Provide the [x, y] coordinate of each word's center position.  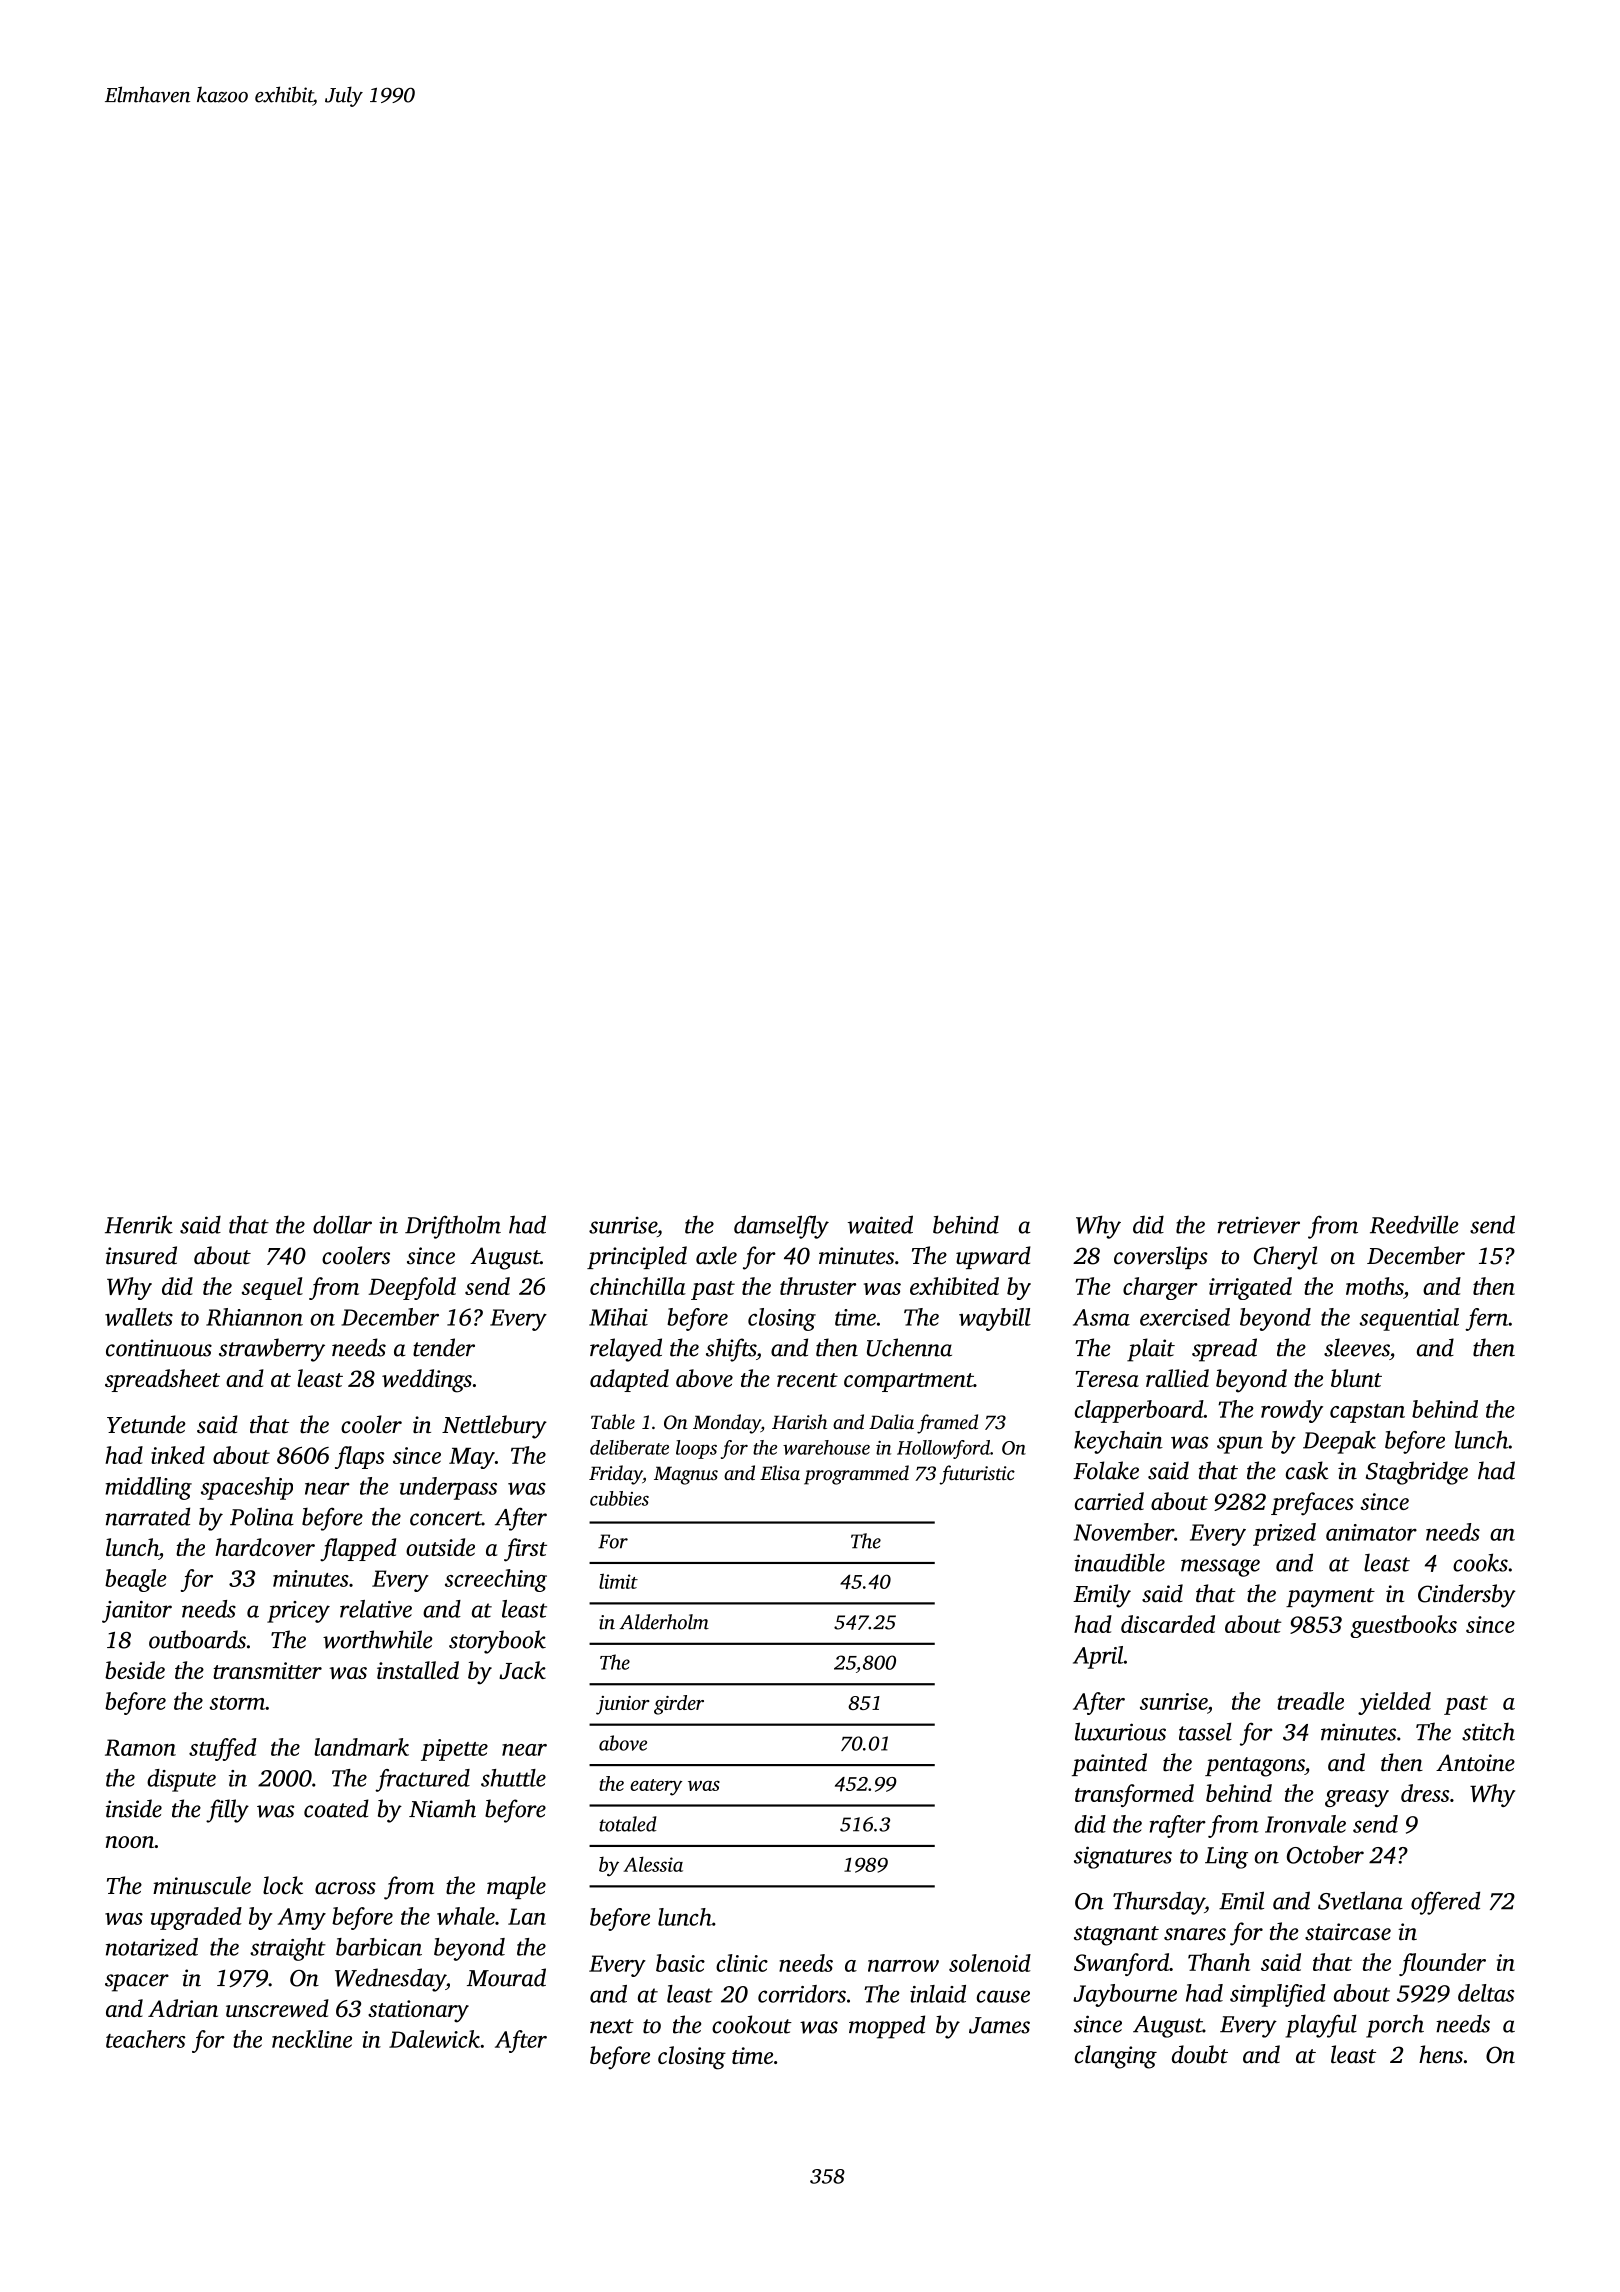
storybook [497, 1642]
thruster [818, 1286]
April [1098, 1657]
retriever [1258, 1225]
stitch [1488, 1731]
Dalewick [434, 2039]
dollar [342, 1224]
